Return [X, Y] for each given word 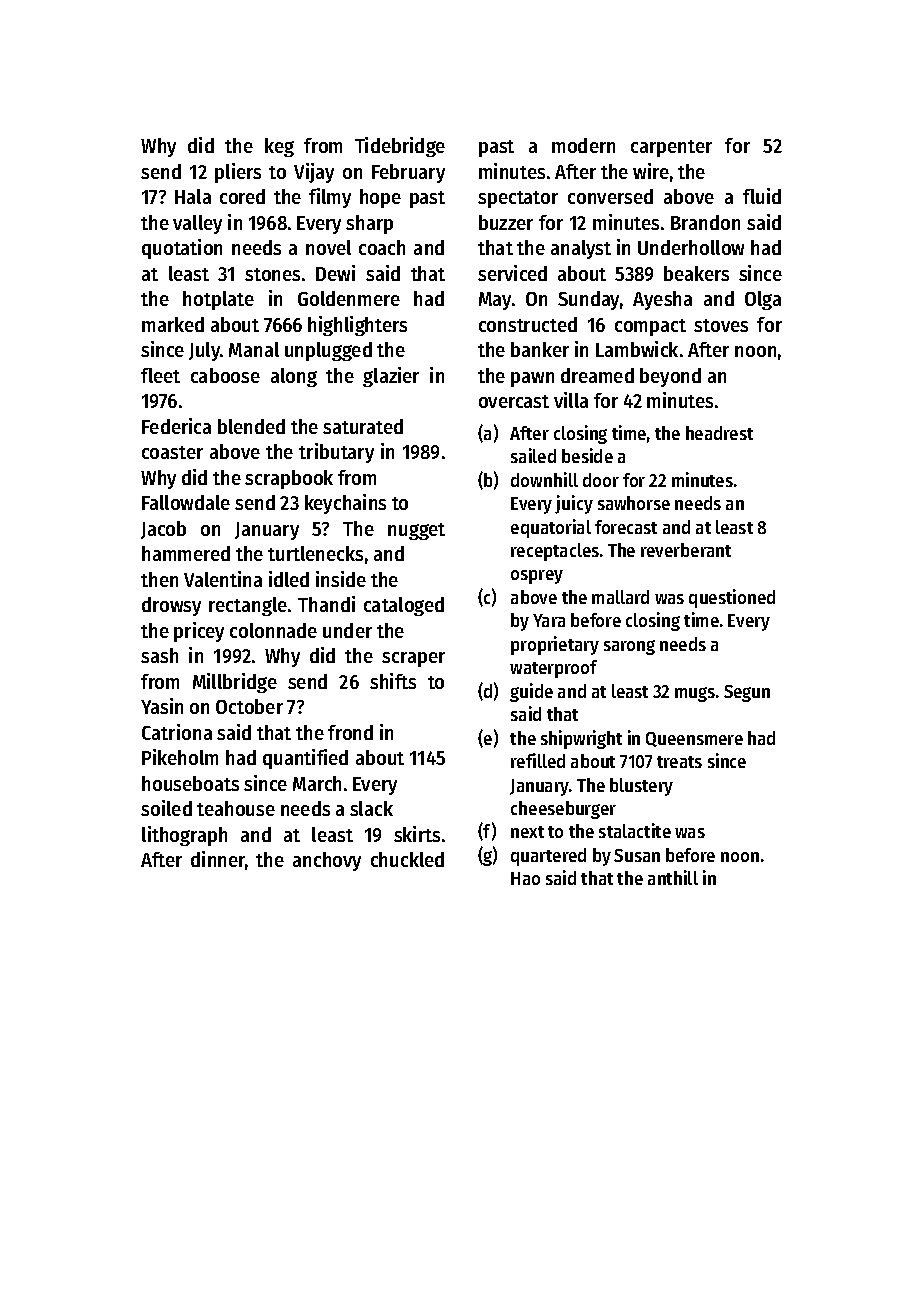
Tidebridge [400, 147]
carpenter [671, 148]
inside [341, 579]
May [495, 301]
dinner [218, 860]
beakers [696, 273]
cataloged [404, 606]
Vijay [314, 173]
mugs [695, 694]
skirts [417, 834]
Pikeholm [180, 757]
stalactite [635, 830]
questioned [732, 598]
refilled [538, 760]
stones [272, 274]
